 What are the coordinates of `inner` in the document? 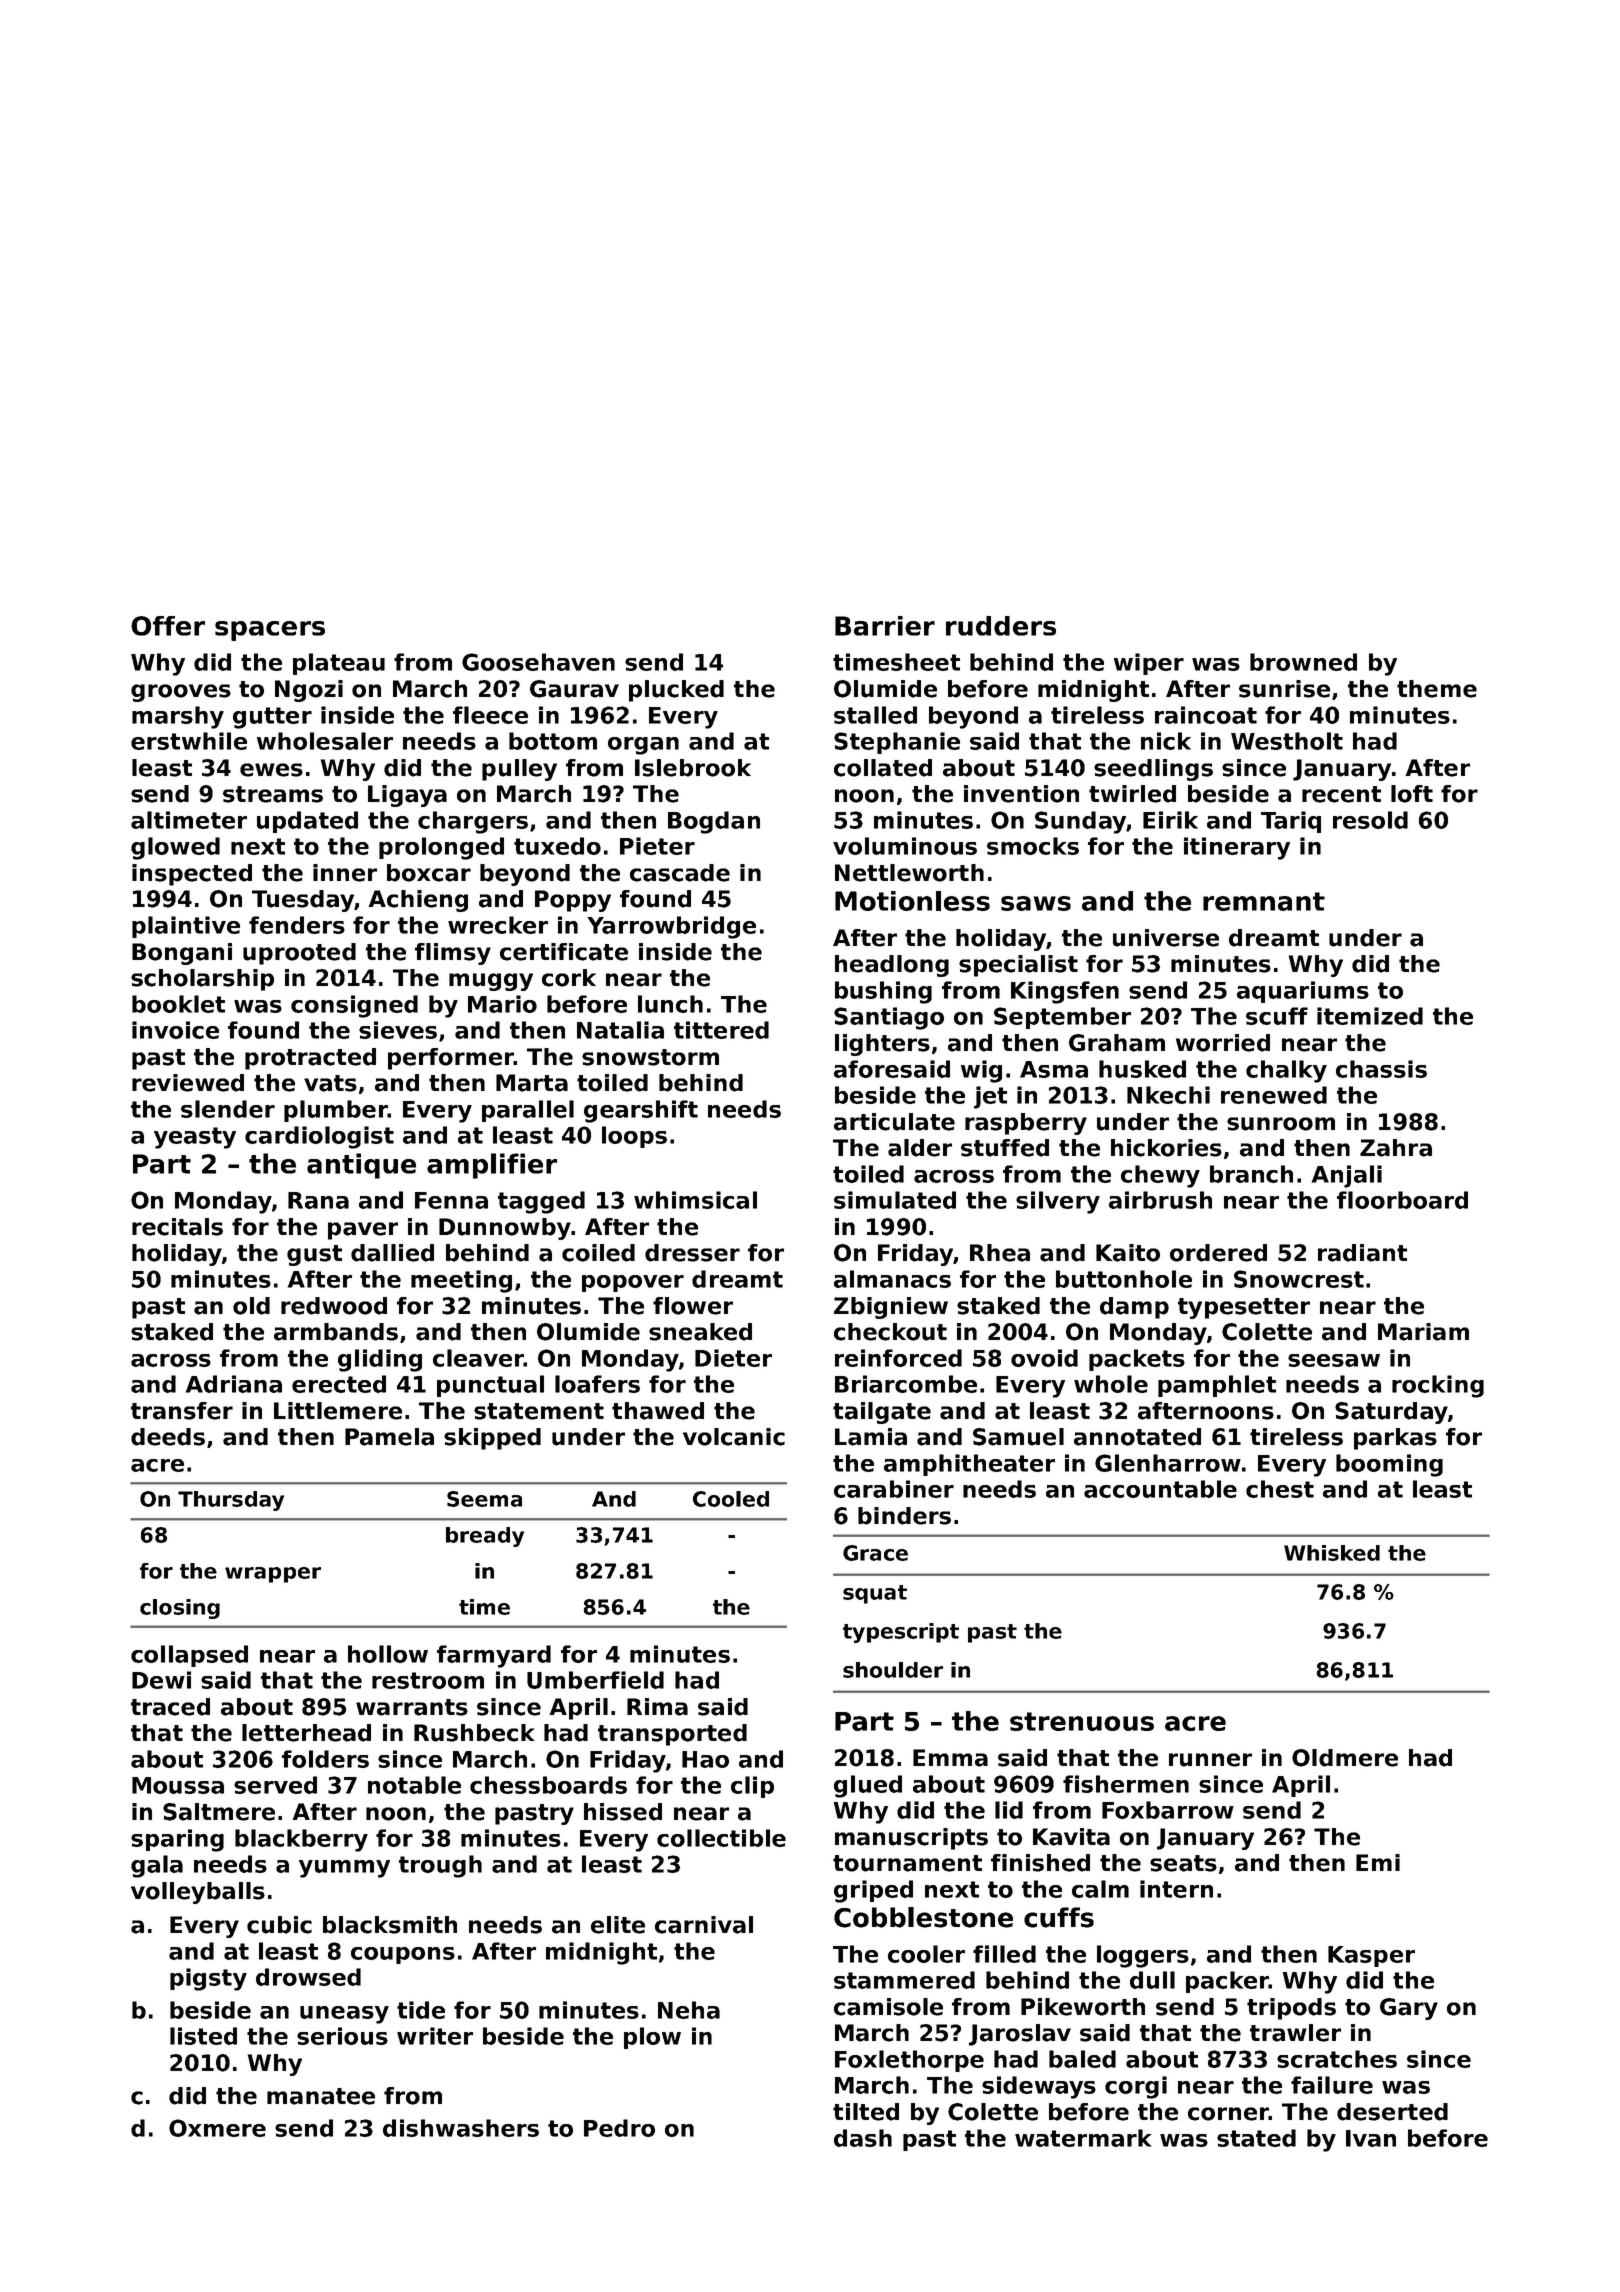 It's located at (345, 873).
